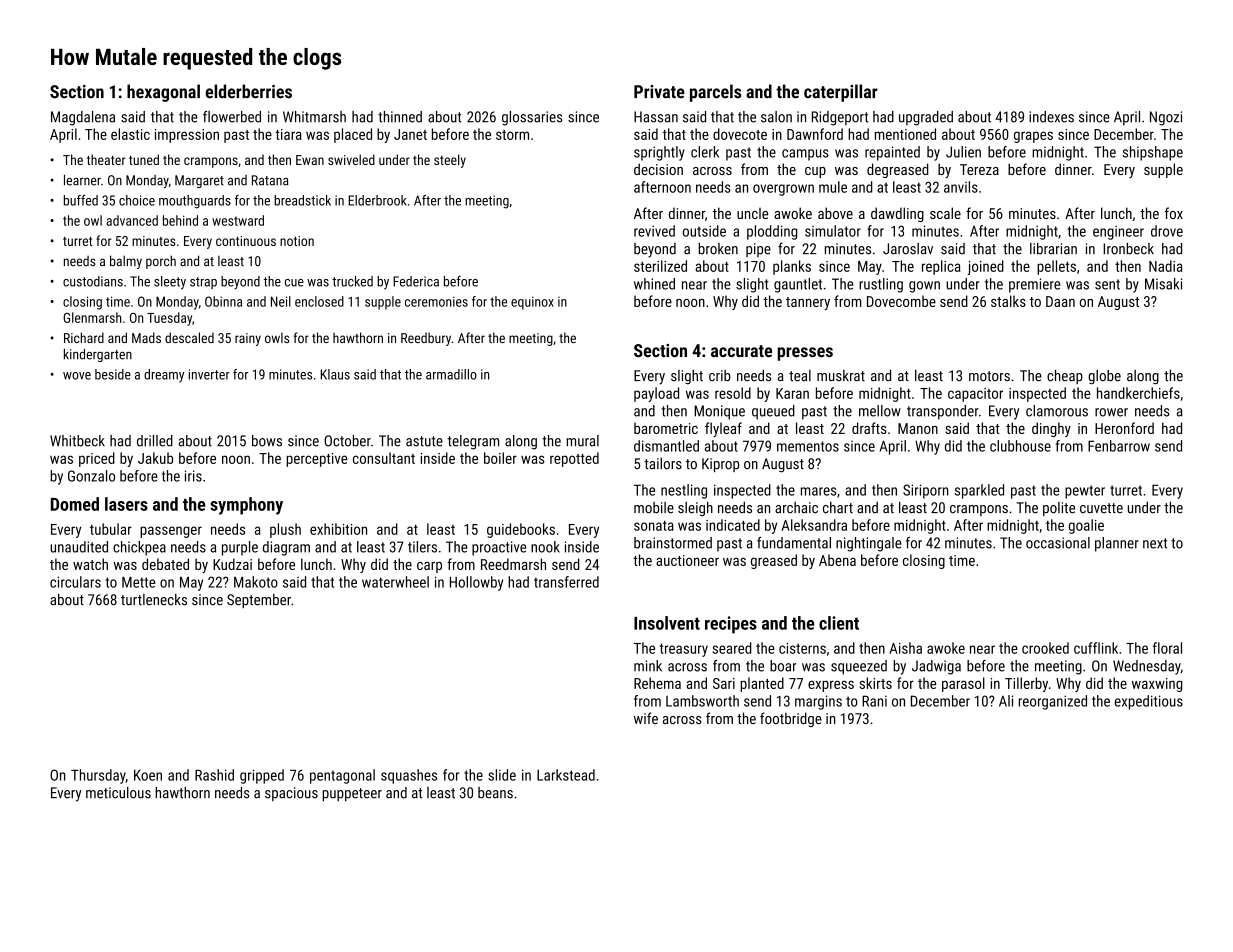  I want to click on skirts, so click(876, 683).
